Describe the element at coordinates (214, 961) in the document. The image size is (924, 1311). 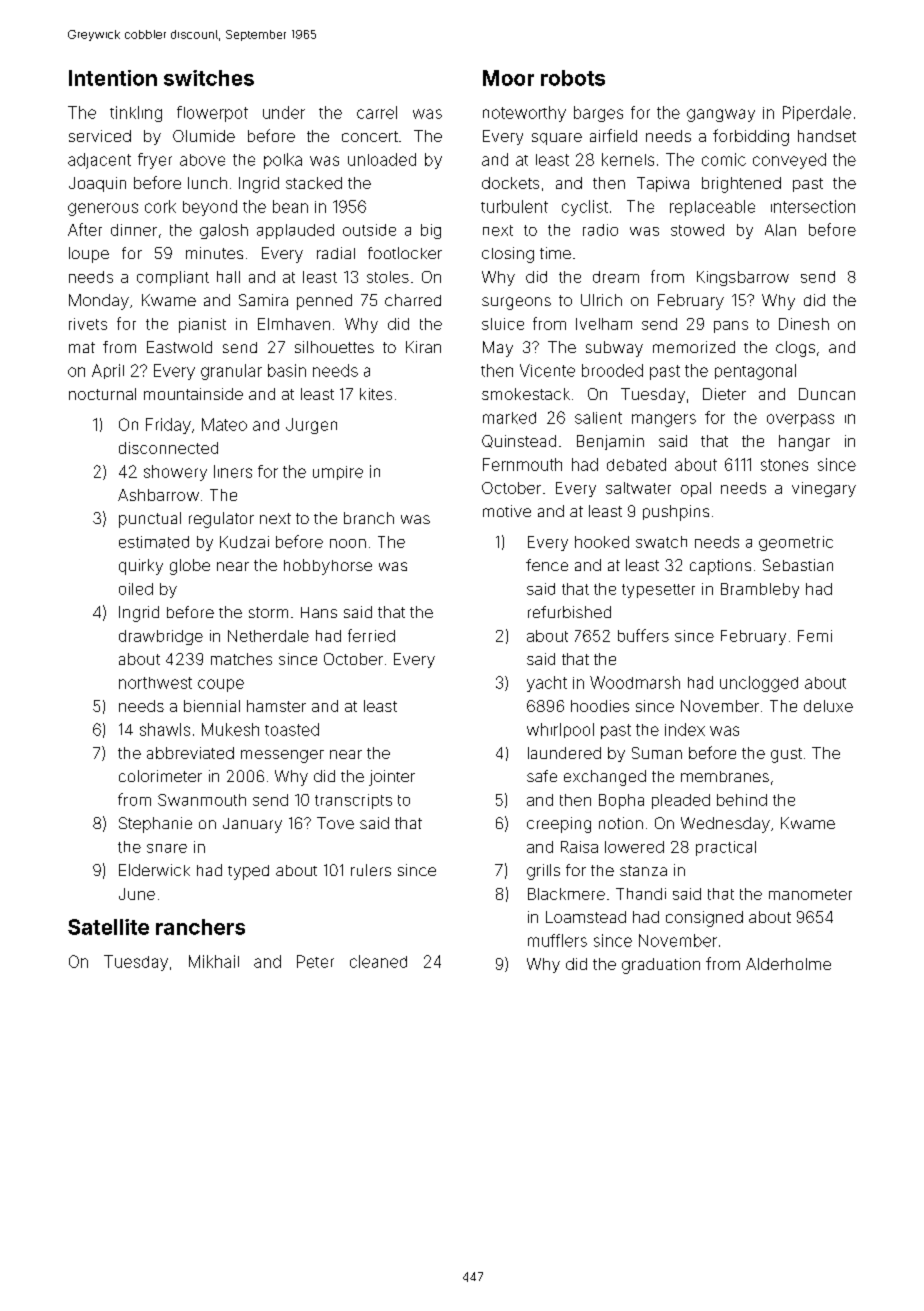
I see `Mikhail` at that location.
